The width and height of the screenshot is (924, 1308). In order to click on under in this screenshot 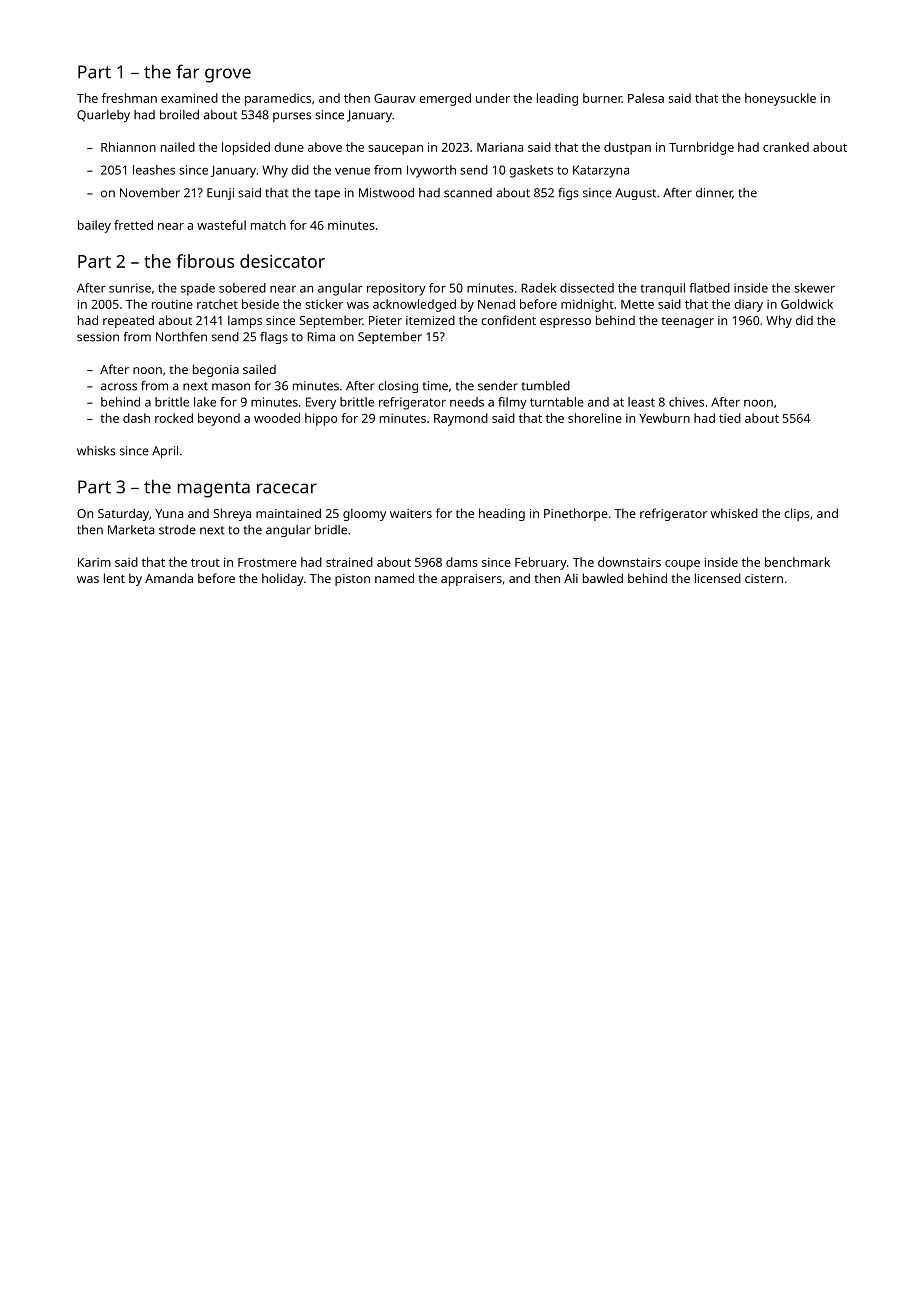, I will do `click(493, 98)`.
